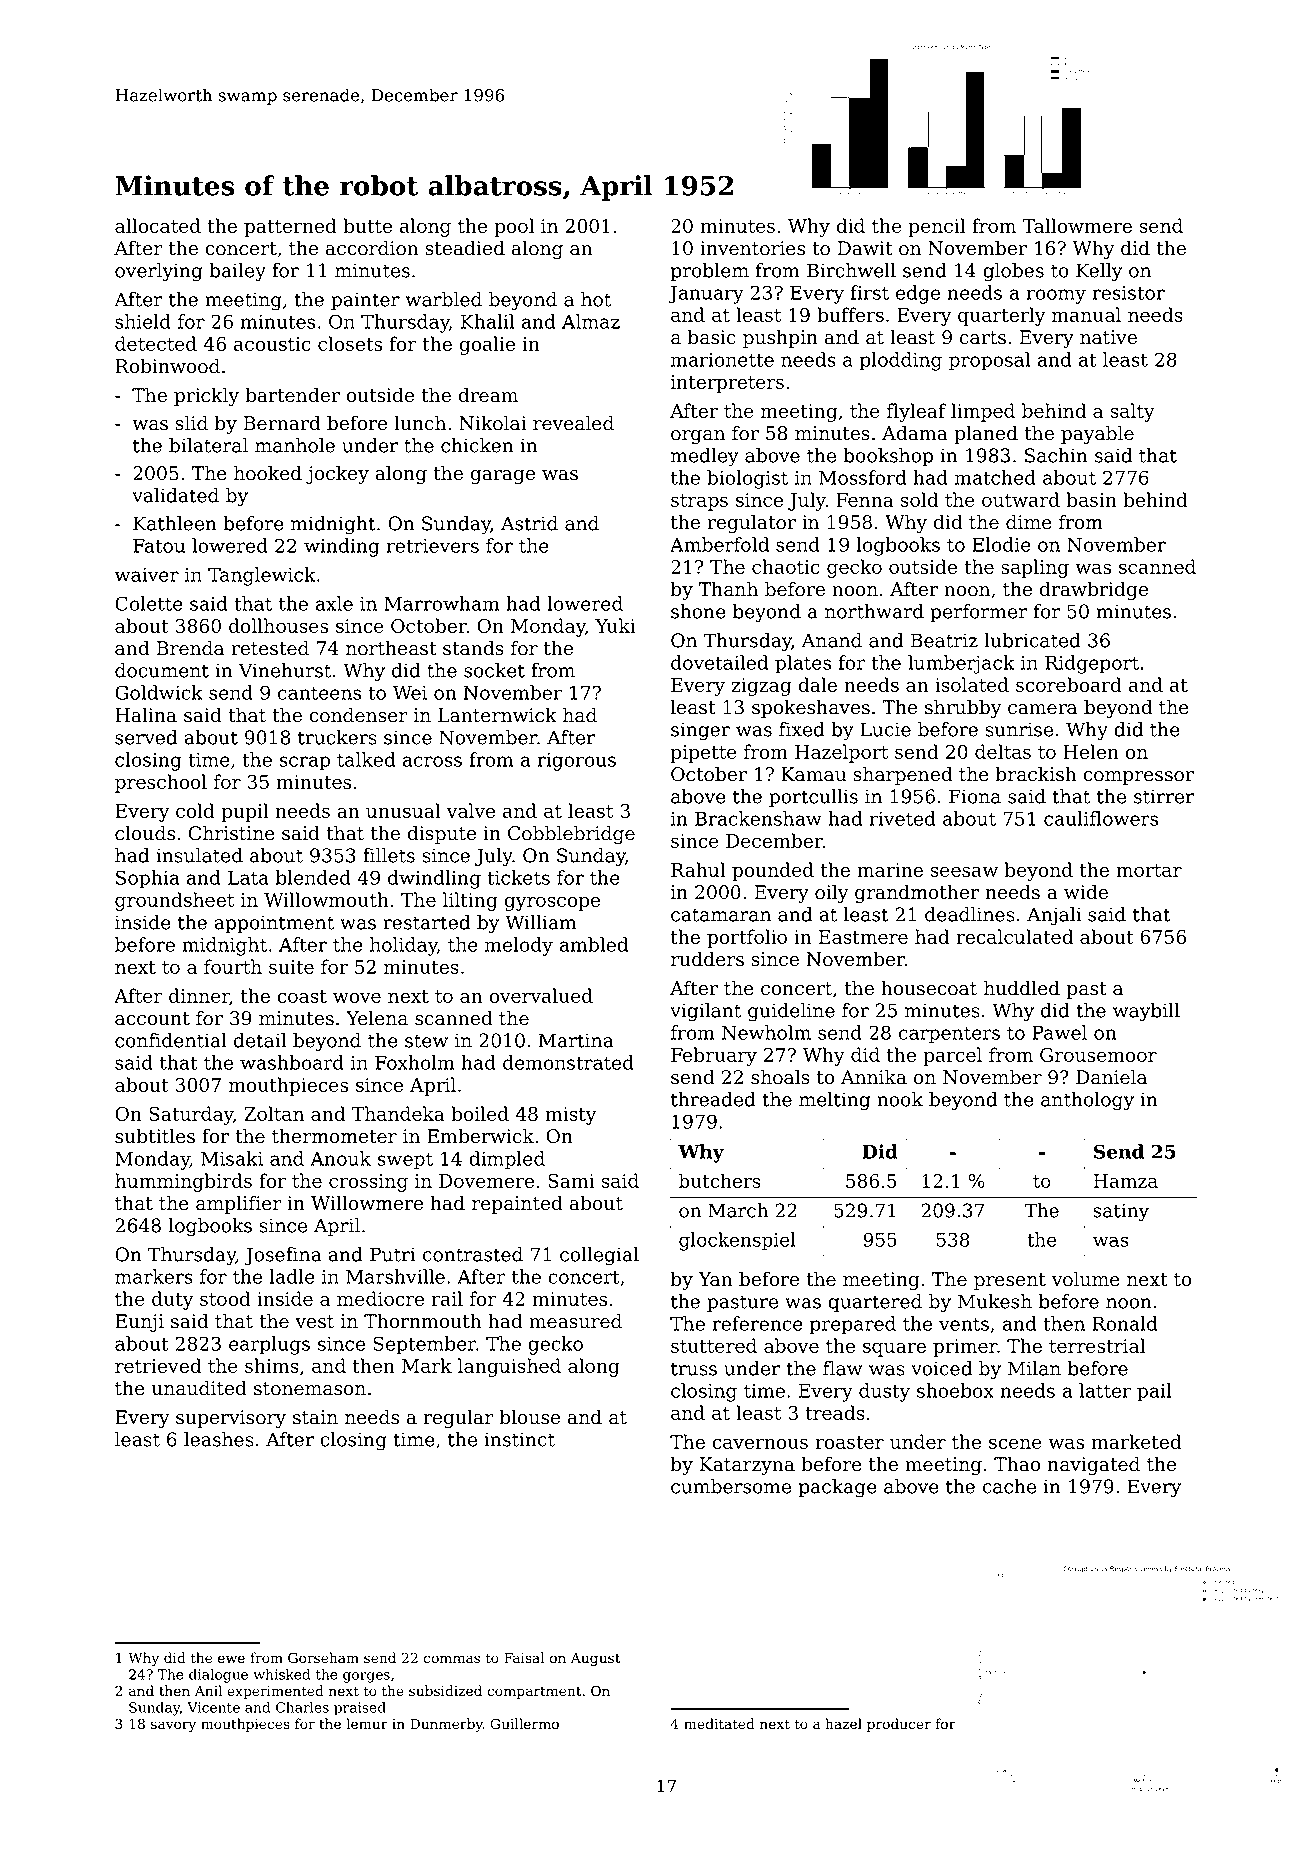  I want to click on butte, so click(367, 225).
